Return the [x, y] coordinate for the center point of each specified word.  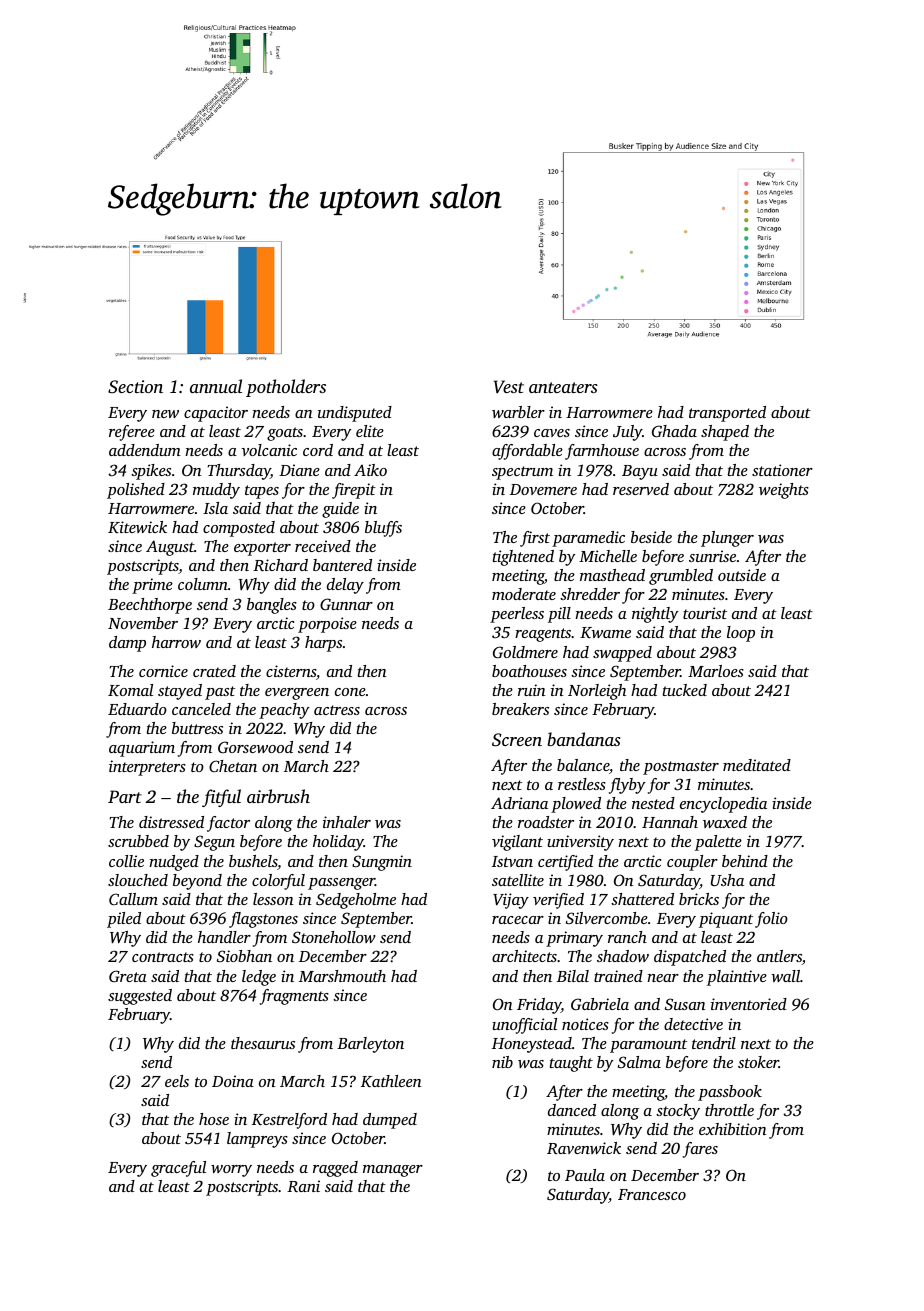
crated [214, 671]
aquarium [142, 749]
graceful [178, 1169]
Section [135, 387]
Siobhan [244, 956]
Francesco [652, 1194]
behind [745, 861]
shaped [725, 433]
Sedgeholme [356, 901]
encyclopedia [723, 805]
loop [741, 634]
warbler [518, 412]
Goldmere [525, 652]
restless [582, 784]
